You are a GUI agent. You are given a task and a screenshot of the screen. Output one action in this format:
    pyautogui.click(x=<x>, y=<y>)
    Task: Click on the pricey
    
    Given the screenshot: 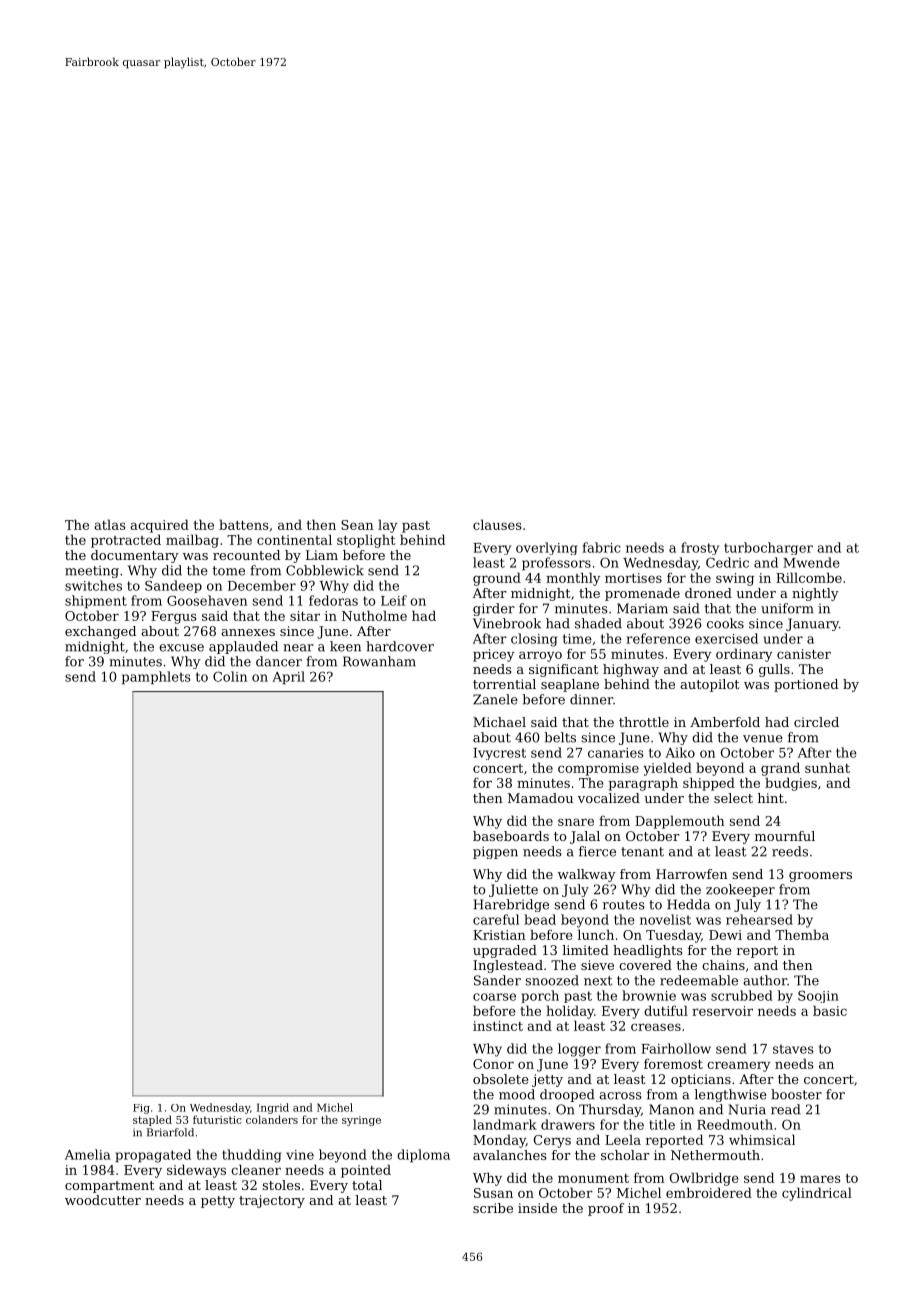 What is the action you would take?
    pyautogui.click(x=493, y=655)
